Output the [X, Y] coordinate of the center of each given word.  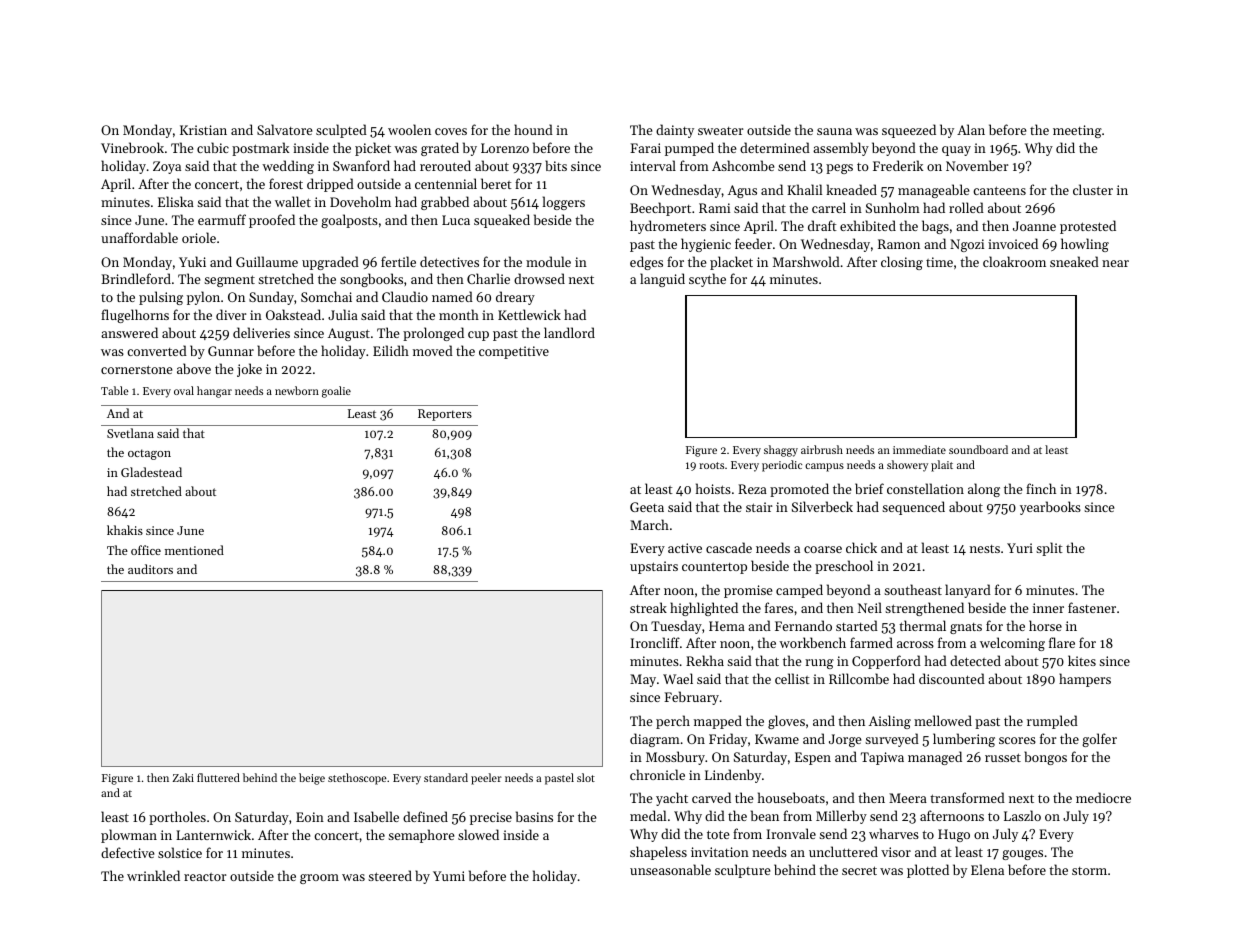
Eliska [176, 201]
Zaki [183, 777]
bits [556, 165]
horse [1045, 625]
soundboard [978, 449]
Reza [752, 489]
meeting [1077, 131]
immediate [919, 449]
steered [390, 875]
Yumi [449, 876]
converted [157, 350]
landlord [569, 332]
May [643, 680]
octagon [149, 454]
